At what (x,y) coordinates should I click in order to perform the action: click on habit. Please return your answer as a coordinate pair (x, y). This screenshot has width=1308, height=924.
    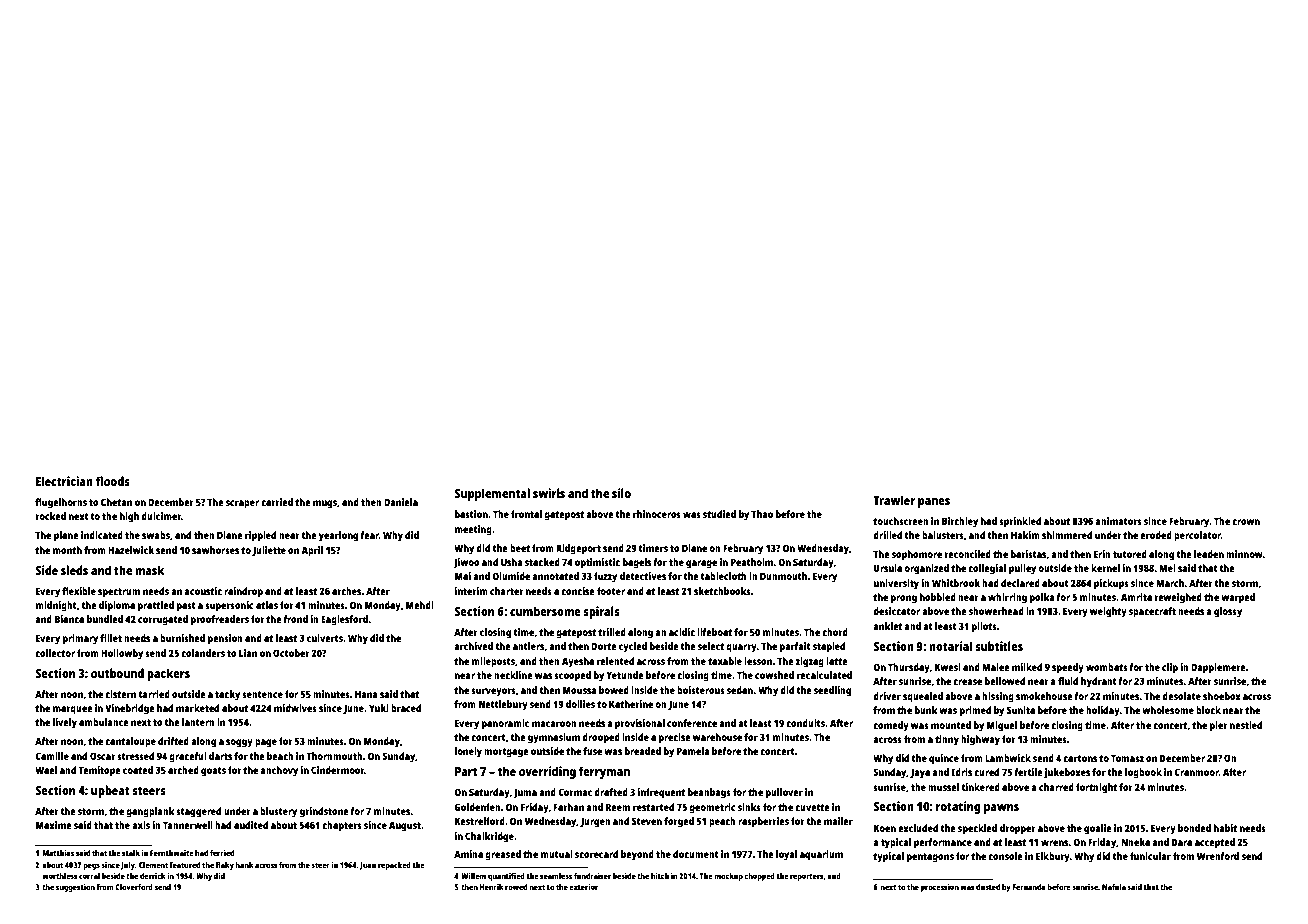
    Looking at the image, I should click on (1225, 828).
